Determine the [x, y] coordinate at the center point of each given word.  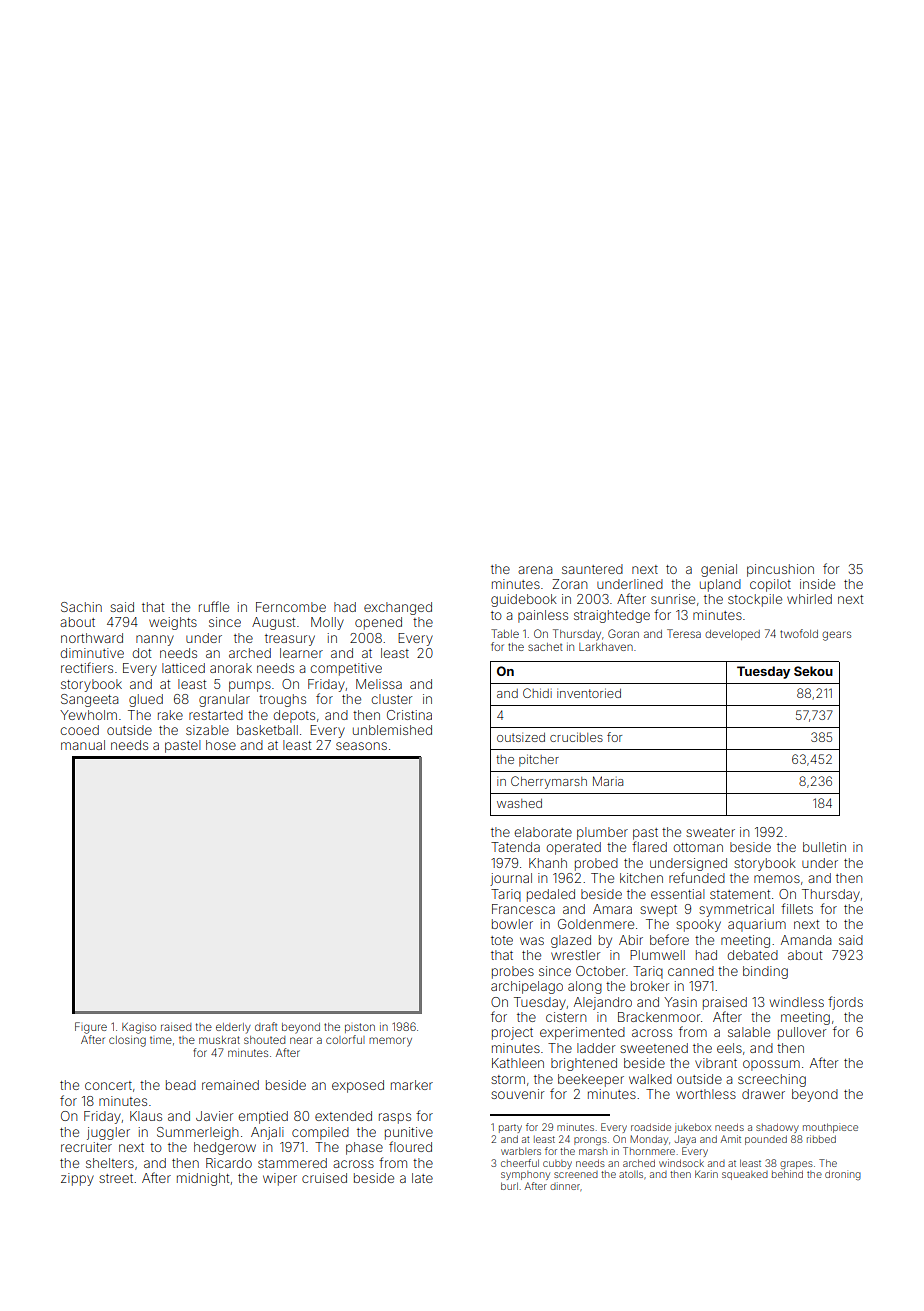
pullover [802, 1033]
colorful [345, 1039]
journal [511, 879]
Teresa [684, 633]
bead [181, 1085]
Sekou [813, 671]
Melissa [379, 684]
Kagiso [139, 1028]
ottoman [698, 847]
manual [83, 745]
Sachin [81, 607]
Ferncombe [291, 607]
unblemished [392, 730]
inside [817, 584]
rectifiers [87, 667]
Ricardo [229, 1163]
